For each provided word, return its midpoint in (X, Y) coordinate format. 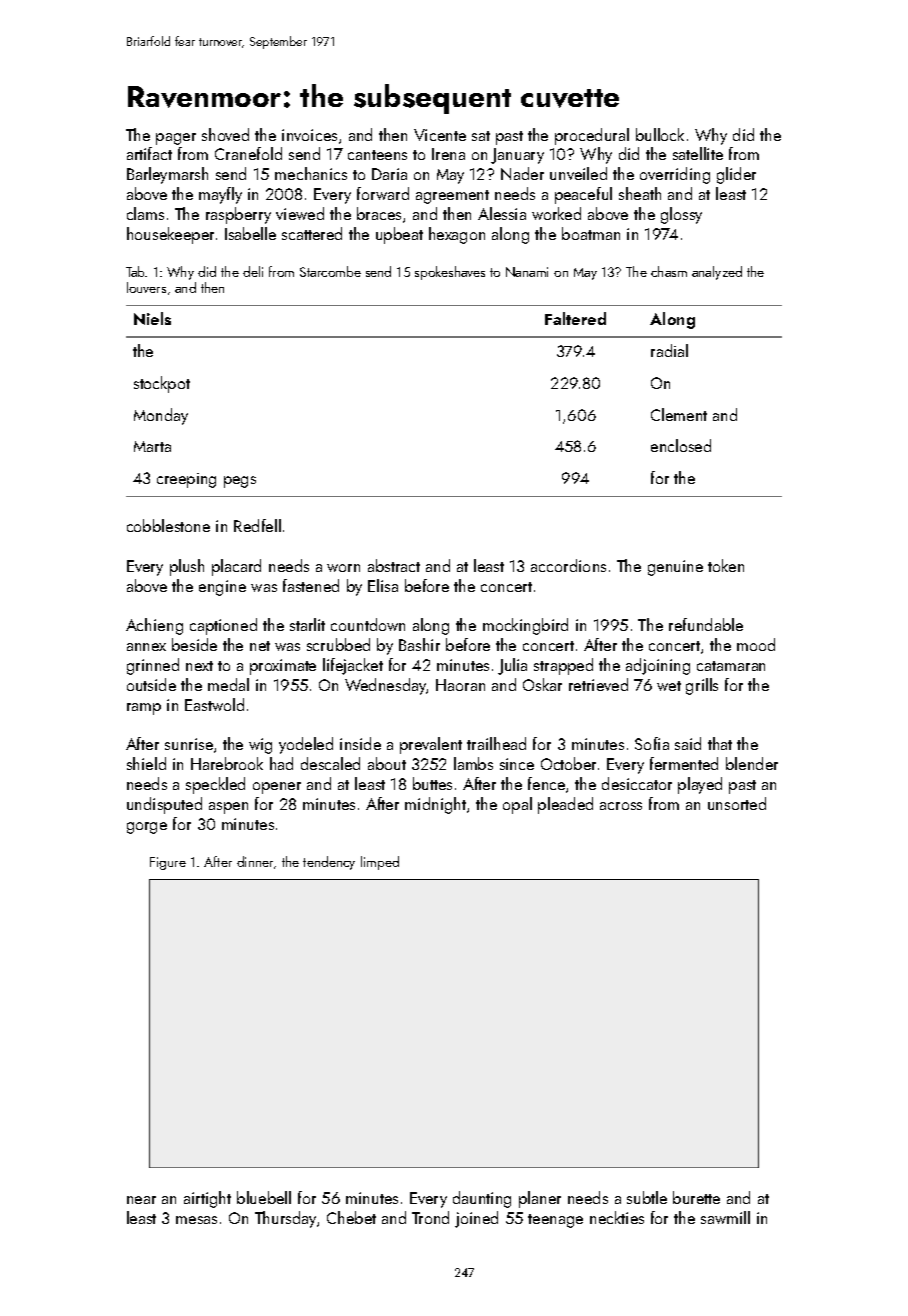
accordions (568, 565)
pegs (240, 482)
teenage (555, 1221)
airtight (207, 1199)
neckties (617, 1217)
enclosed (681, 445)
